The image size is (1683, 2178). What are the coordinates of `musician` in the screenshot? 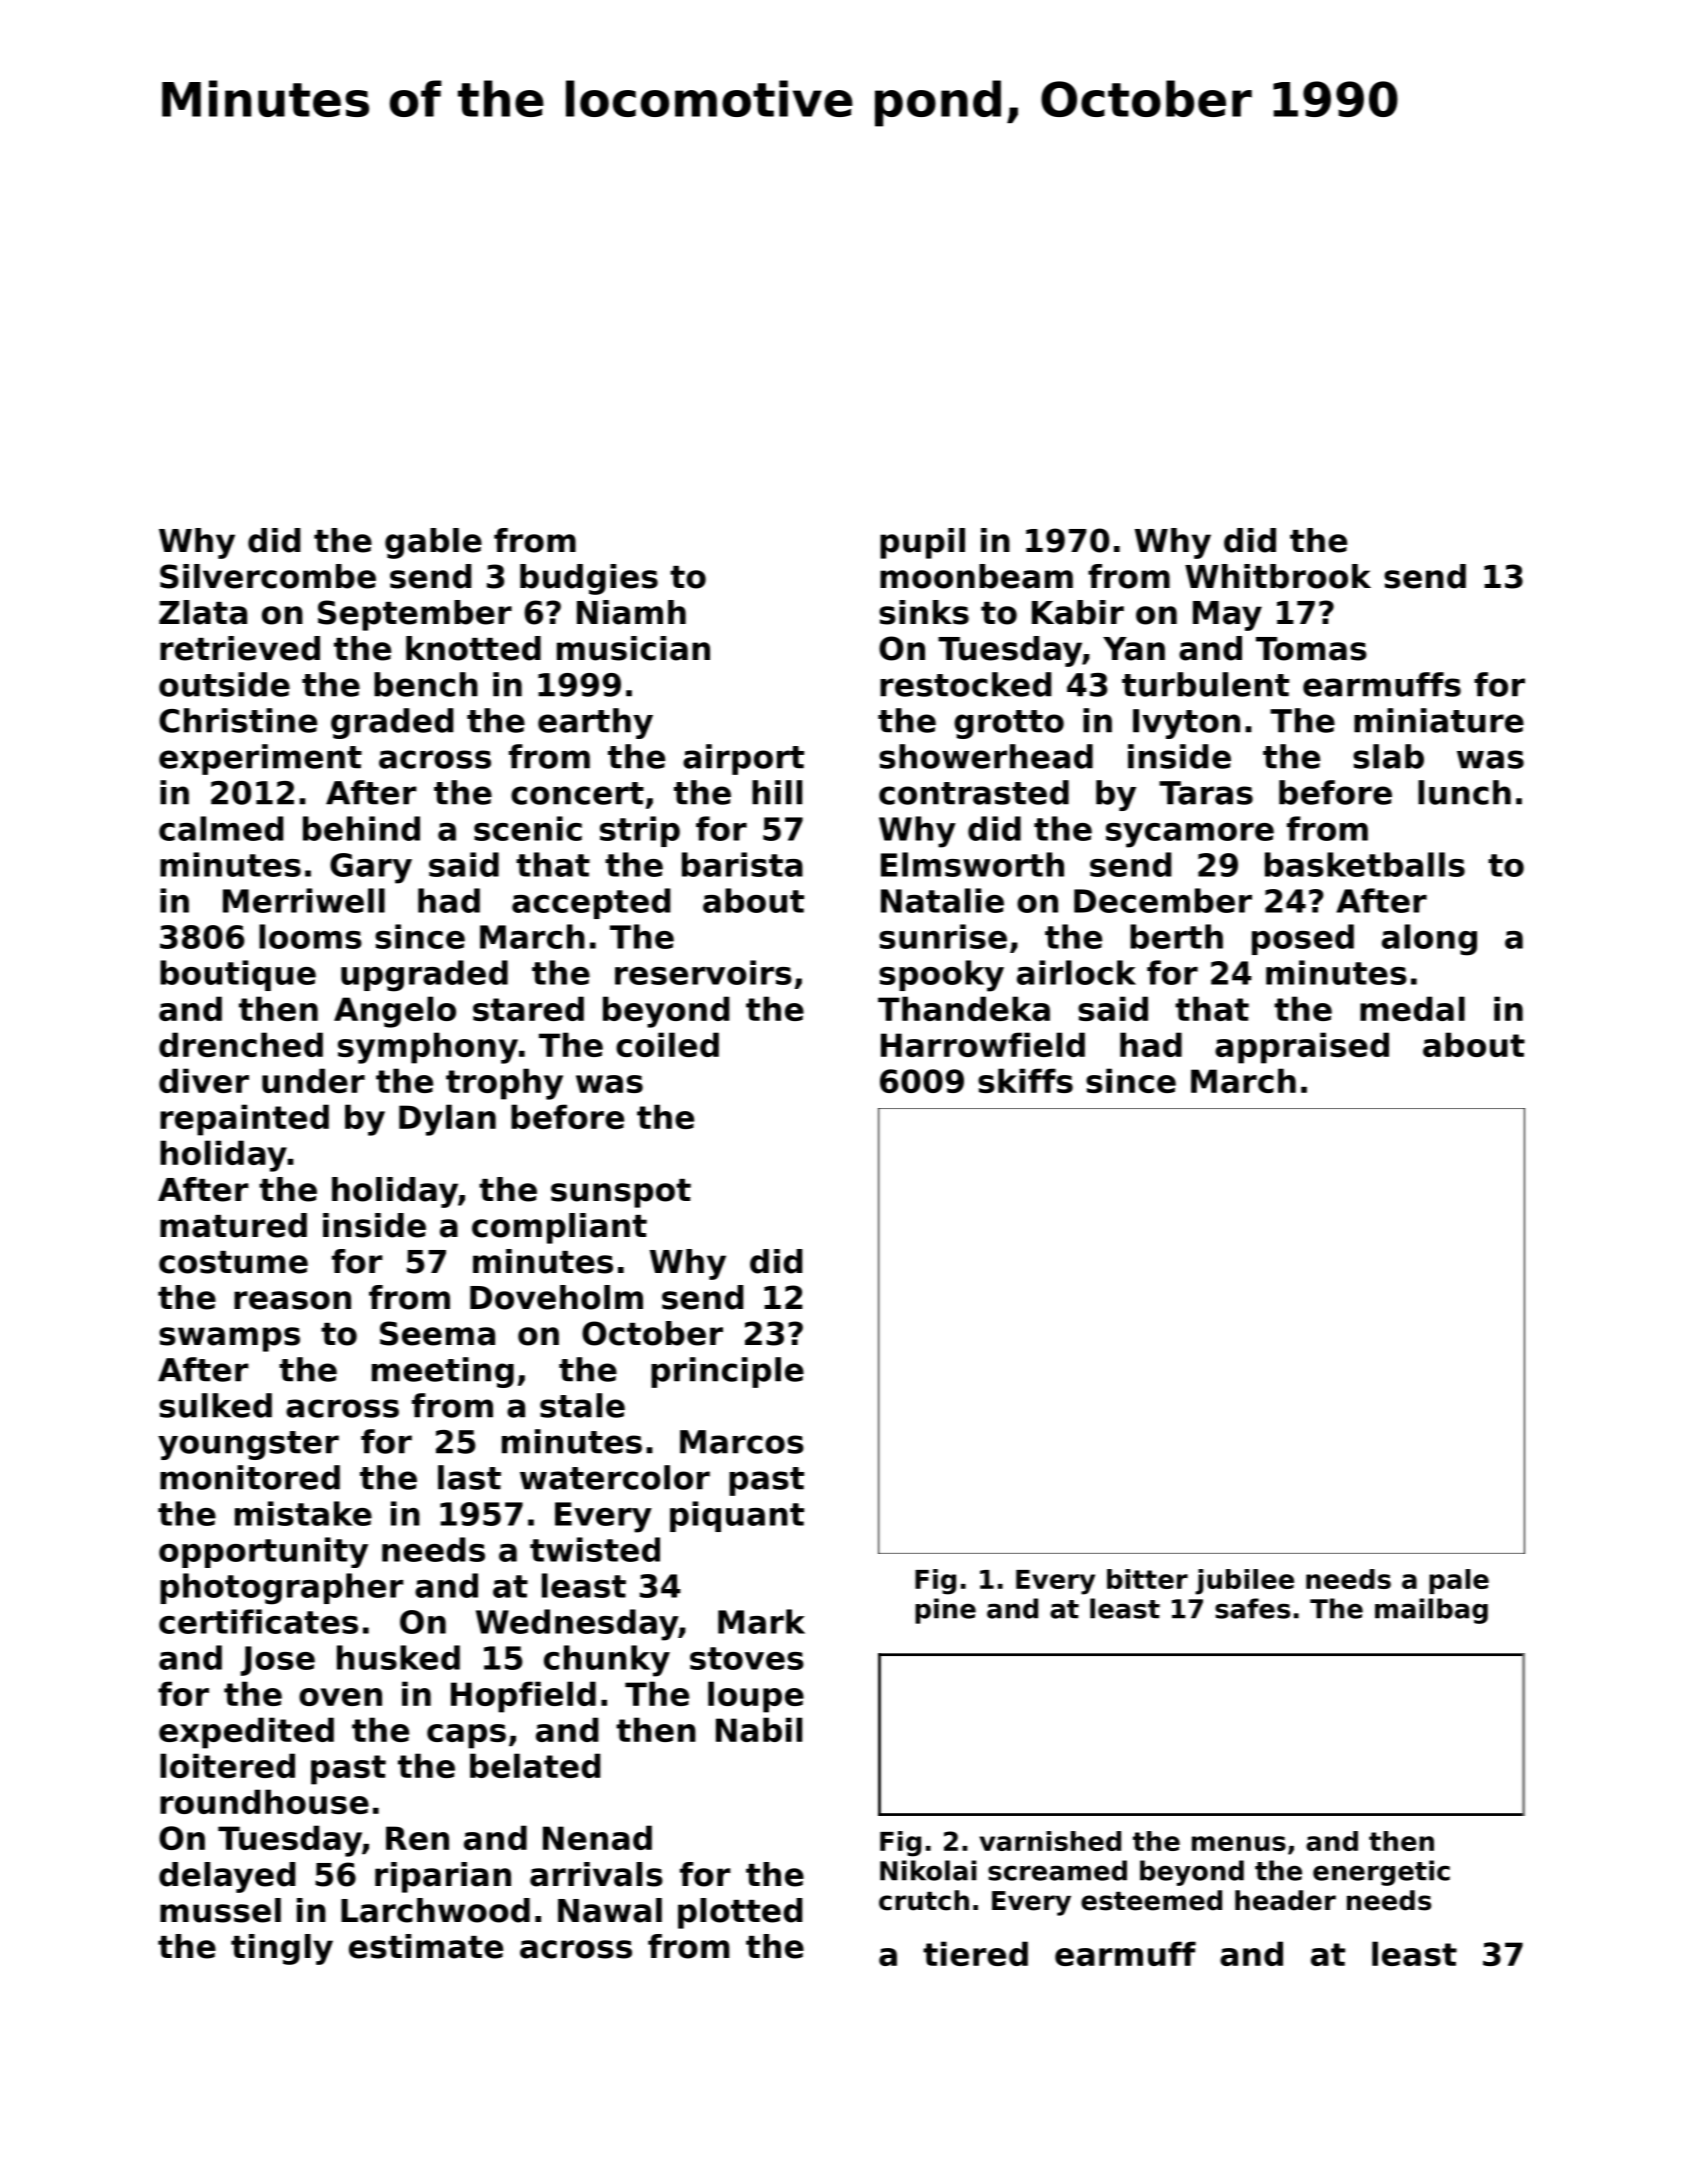 It's located at (633, 648).
